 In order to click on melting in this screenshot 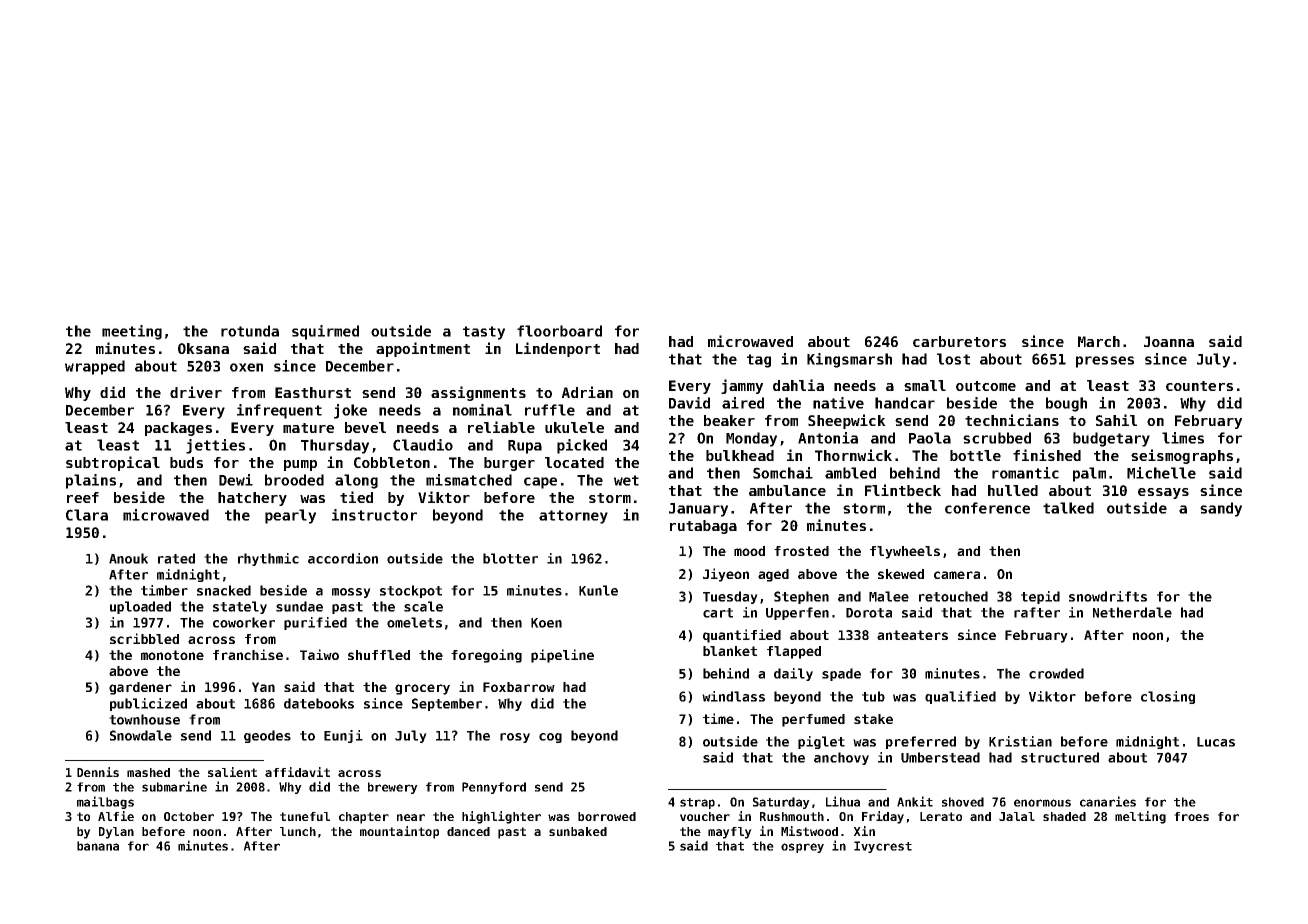, I will do `click(1140, 817)`.
